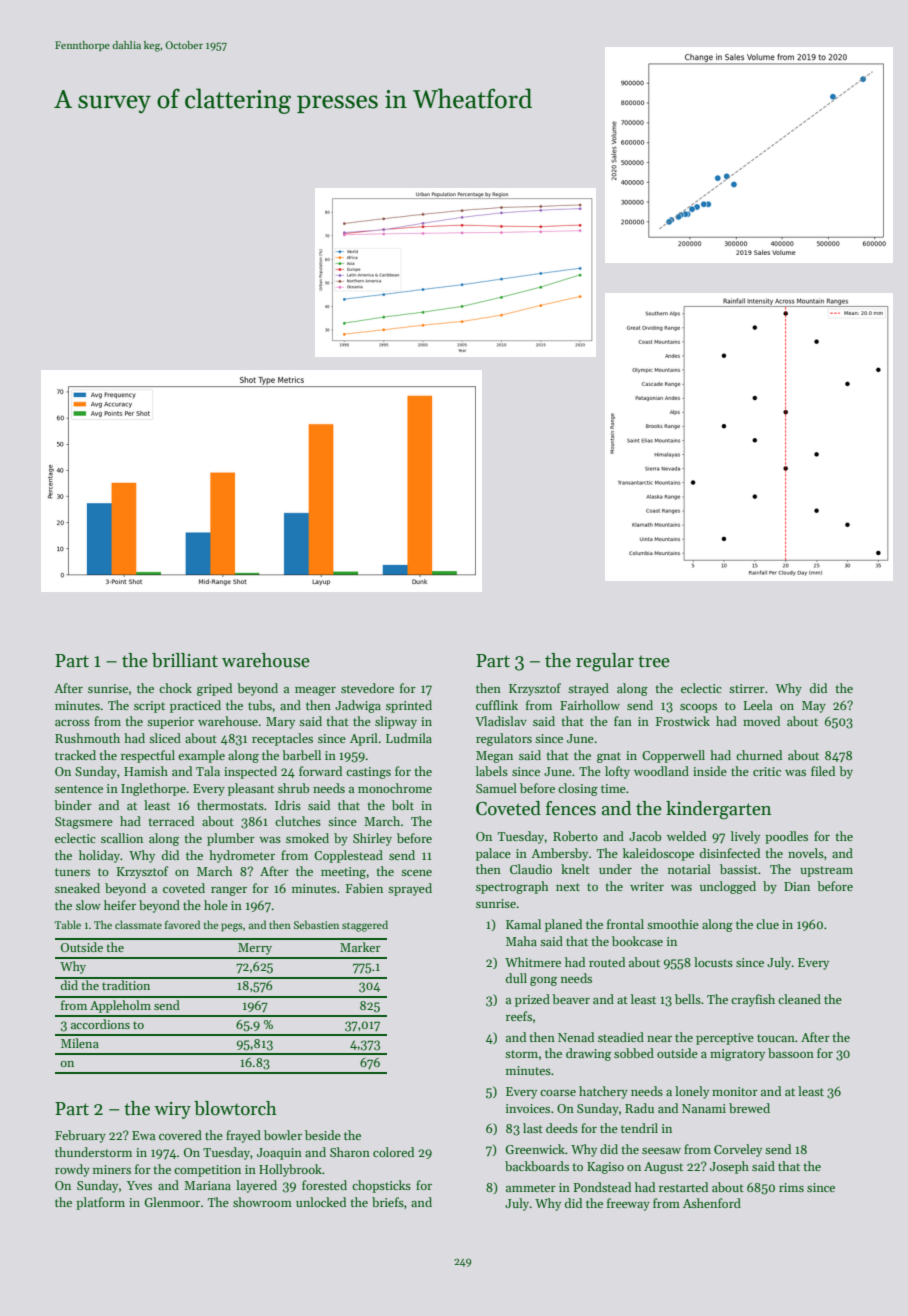 The width and height of the page is (908, 1316). I want to click on holiday, so click(100, 856).
